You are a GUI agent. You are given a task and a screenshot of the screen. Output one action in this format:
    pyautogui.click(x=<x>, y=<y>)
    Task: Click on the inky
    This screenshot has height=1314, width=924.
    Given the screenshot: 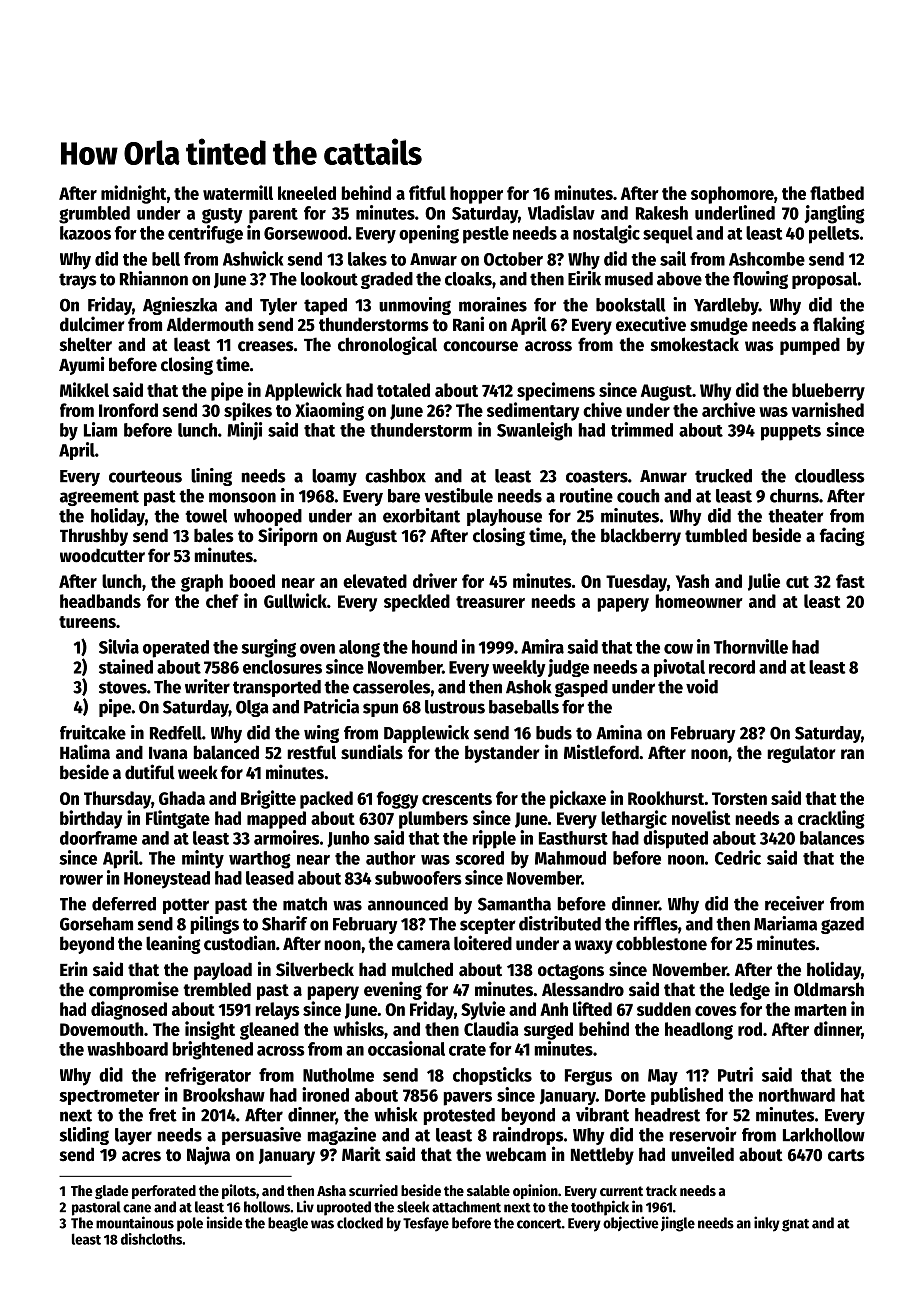 What is the action you would take?
    pyautogui.click(x=767, y=1224)
